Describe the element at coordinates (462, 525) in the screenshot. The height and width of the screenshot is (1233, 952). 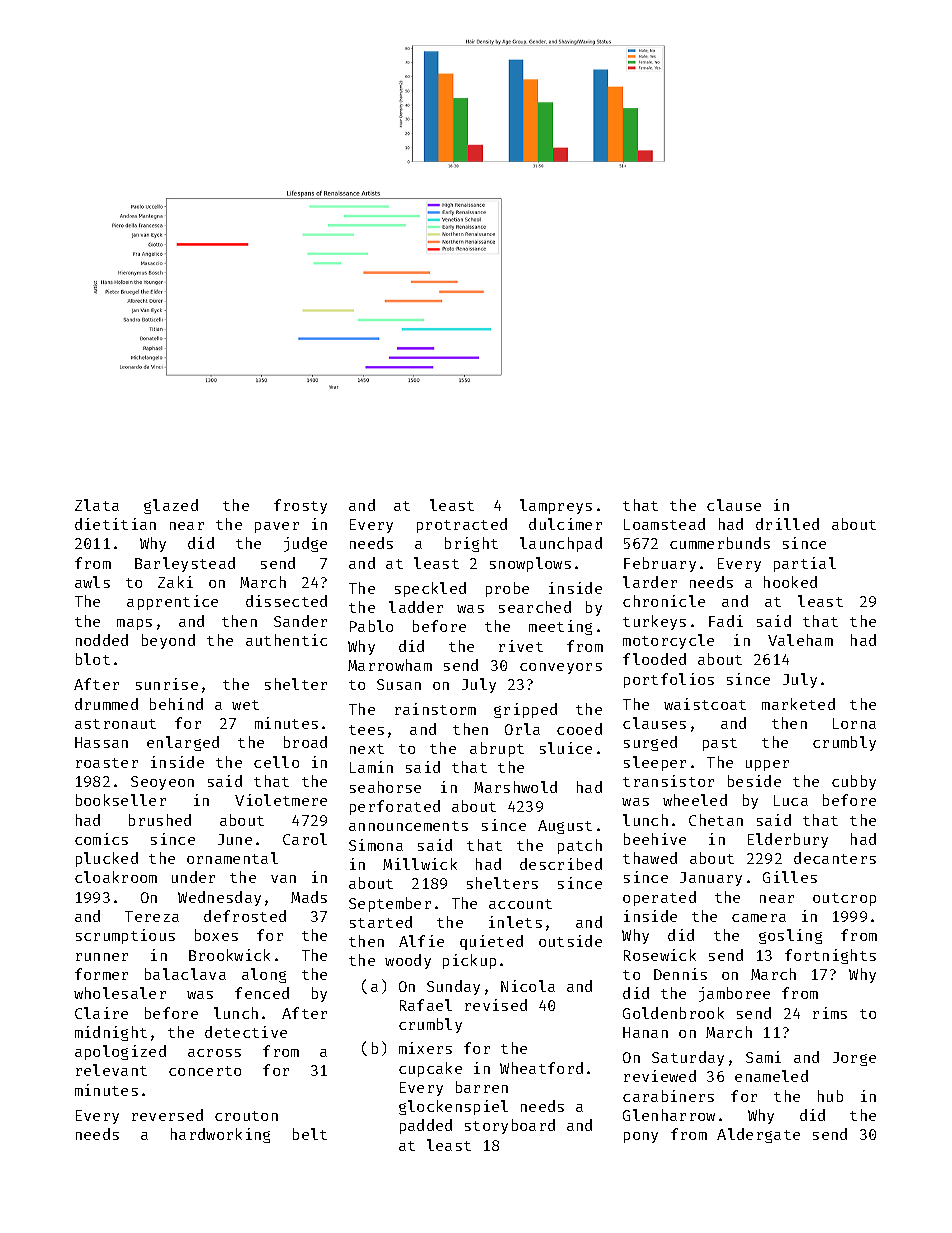
I see `protracted` at that location.
